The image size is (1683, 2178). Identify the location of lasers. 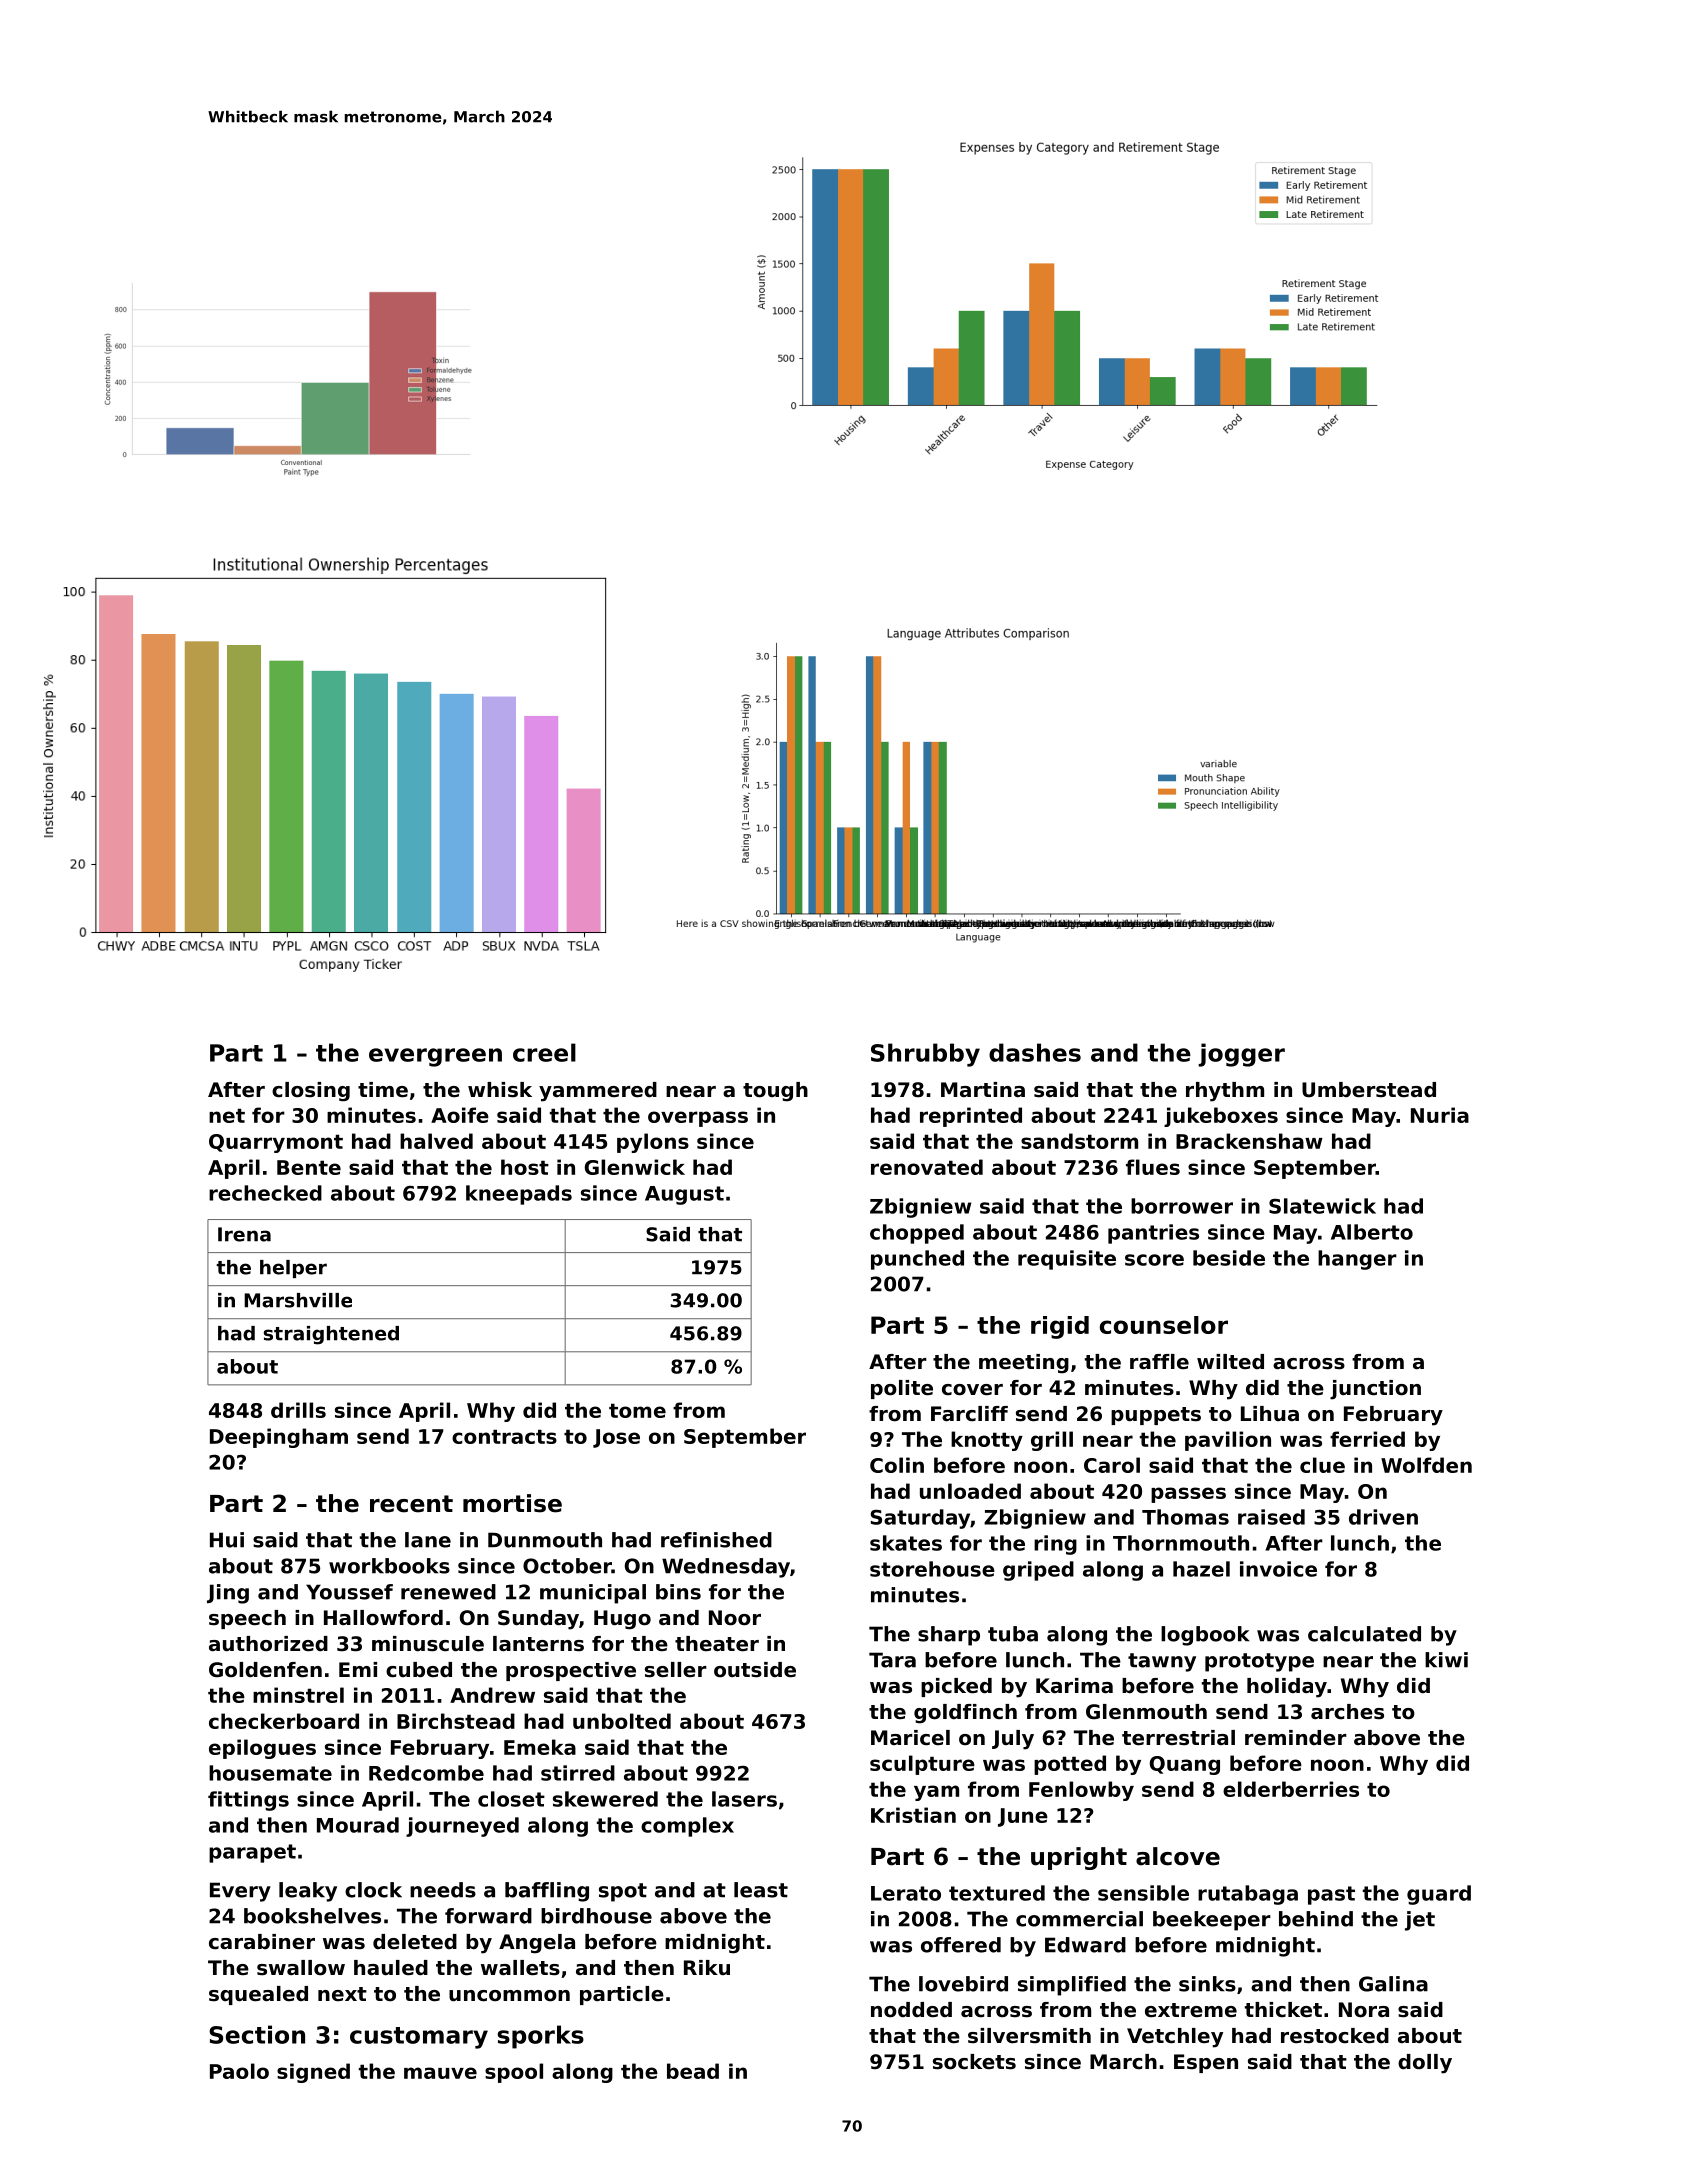
(744, 1799).
